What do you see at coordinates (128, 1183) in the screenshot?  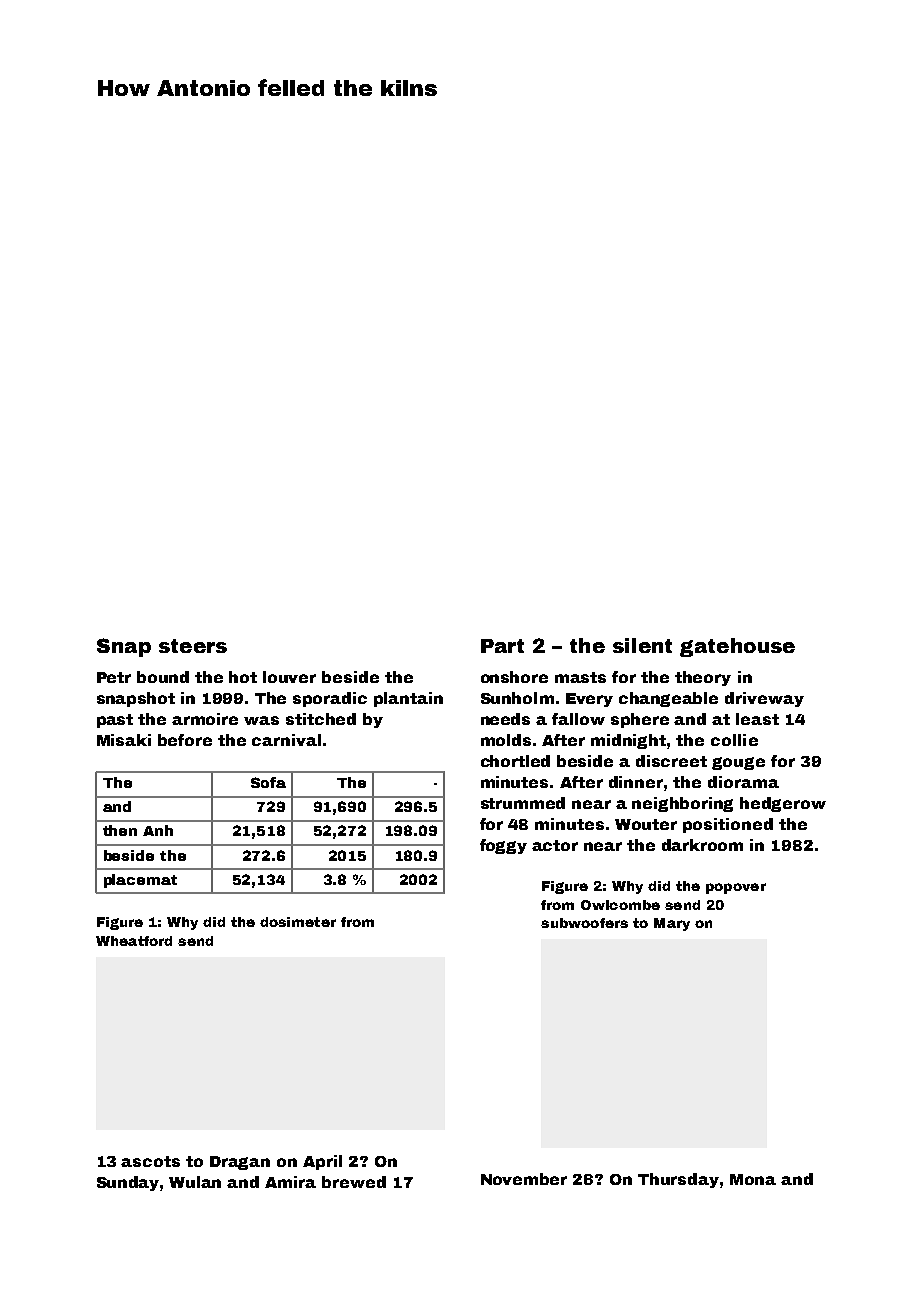 I see `Sunday` at bounding box center [128, 1183].
